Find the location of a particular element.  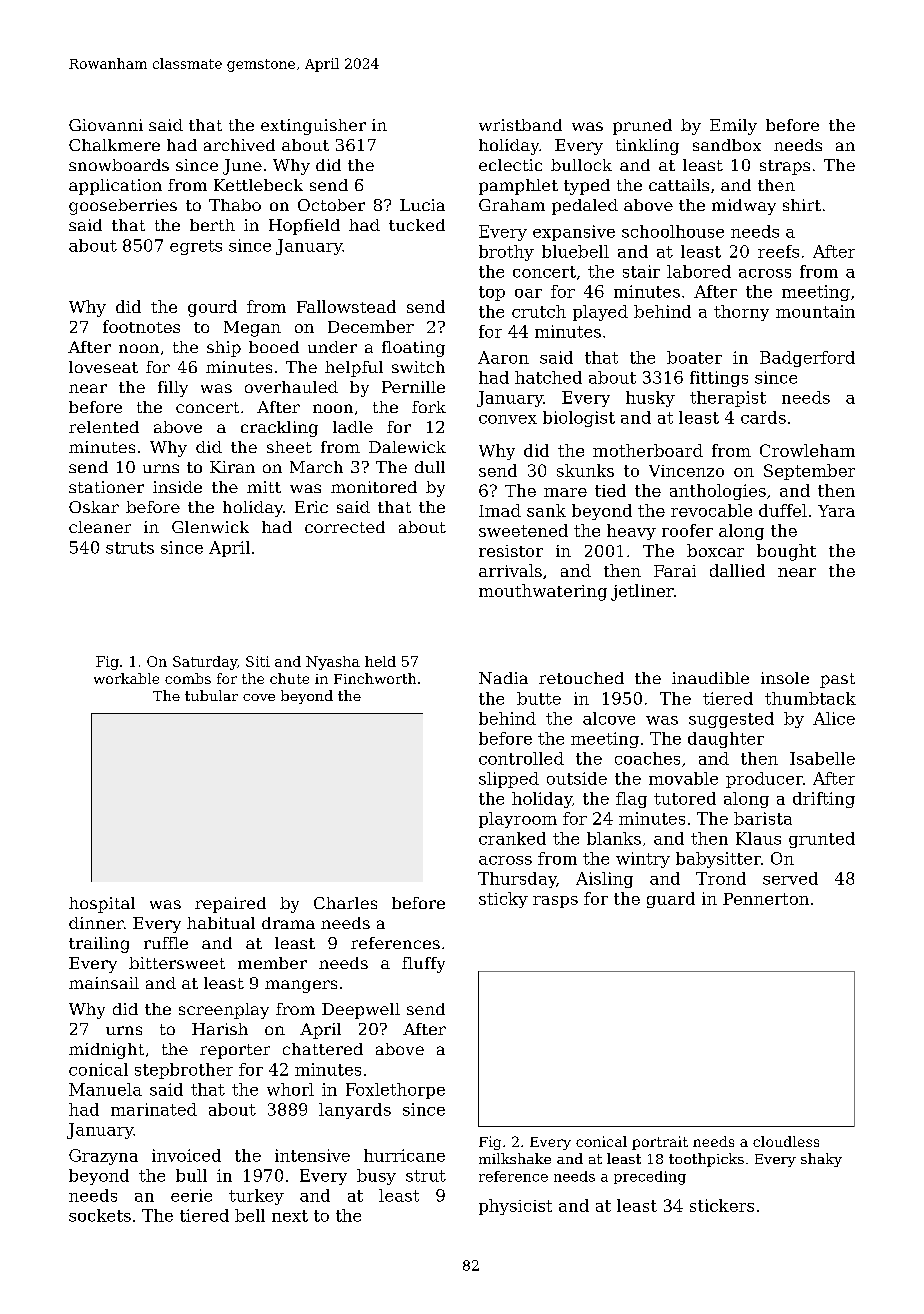

arrivals is located at coordinates (510, 570).
